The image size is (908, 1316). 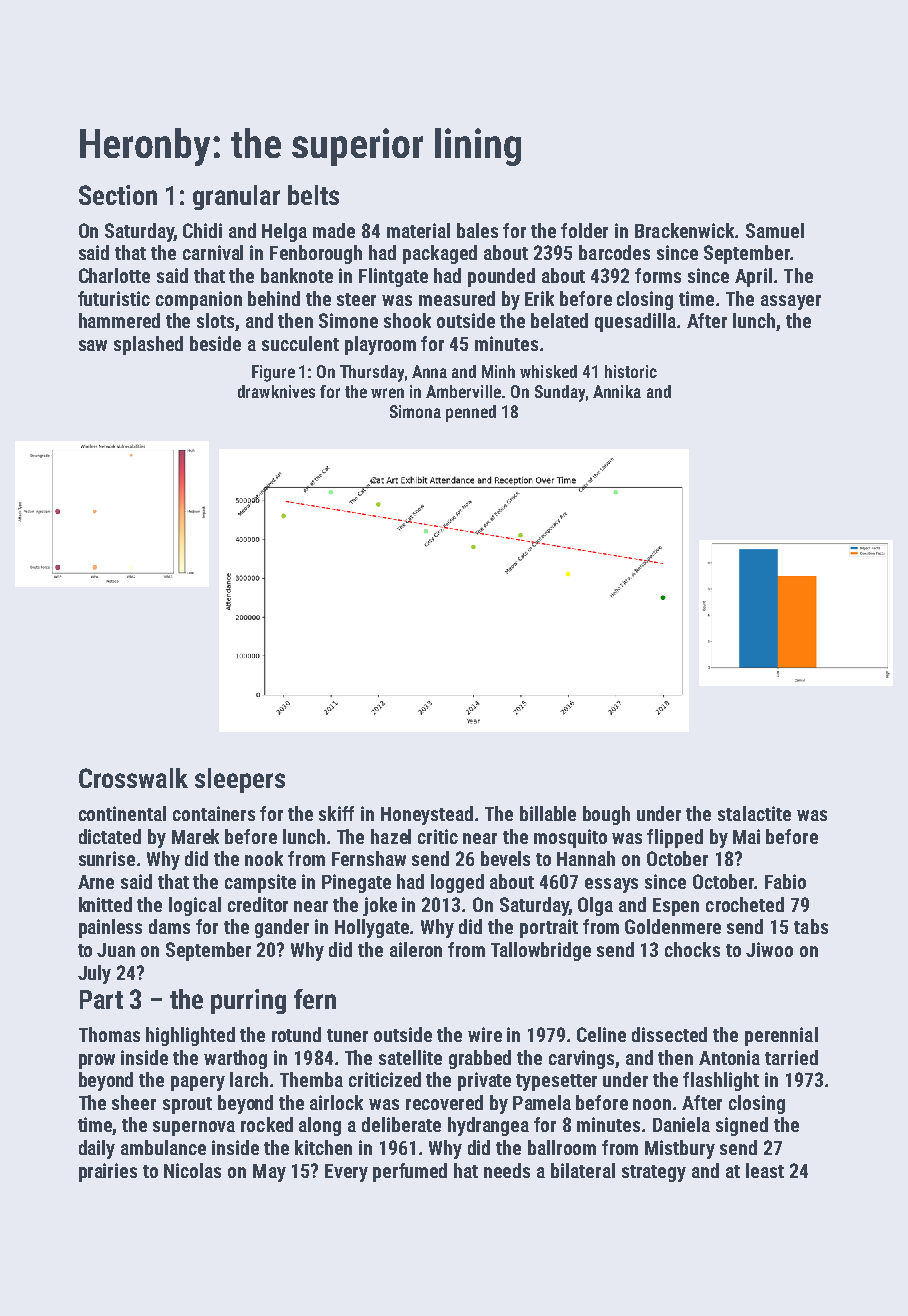 I want to click on Honeystead, so click(x=427, y=815).
